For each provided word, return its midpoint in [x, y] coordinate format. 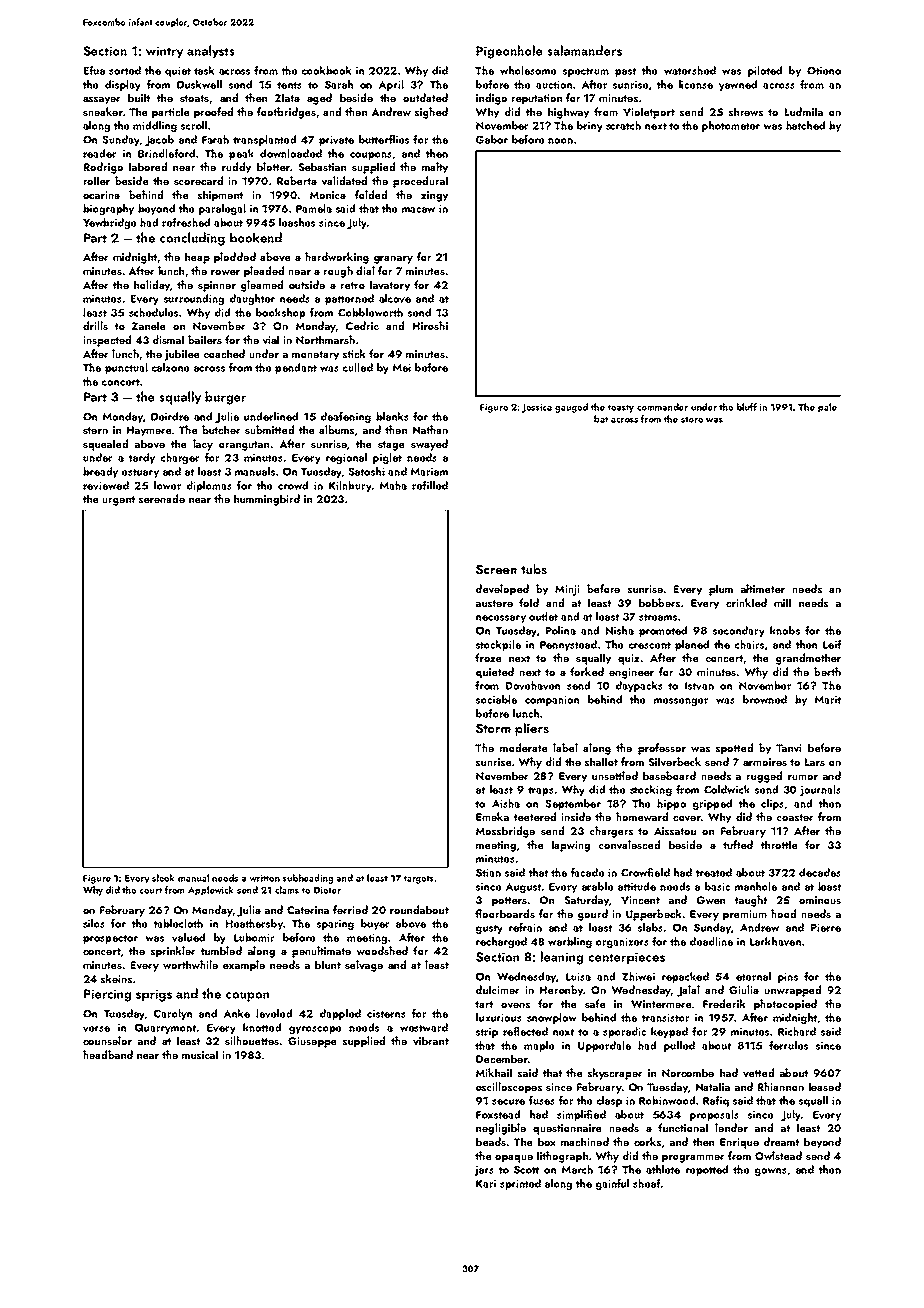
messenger [681, 702]
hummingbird [267, 500]
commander [662, 407]
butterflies [384, 139]
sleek [163, 878]
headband [108, 1054]
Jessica [537, 408]
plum [721, 590]
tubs [534, 569]
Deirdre [170, 416]
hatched [805, 125]
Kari [486, 1184]
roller [96, 180]
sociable [496, 699]
